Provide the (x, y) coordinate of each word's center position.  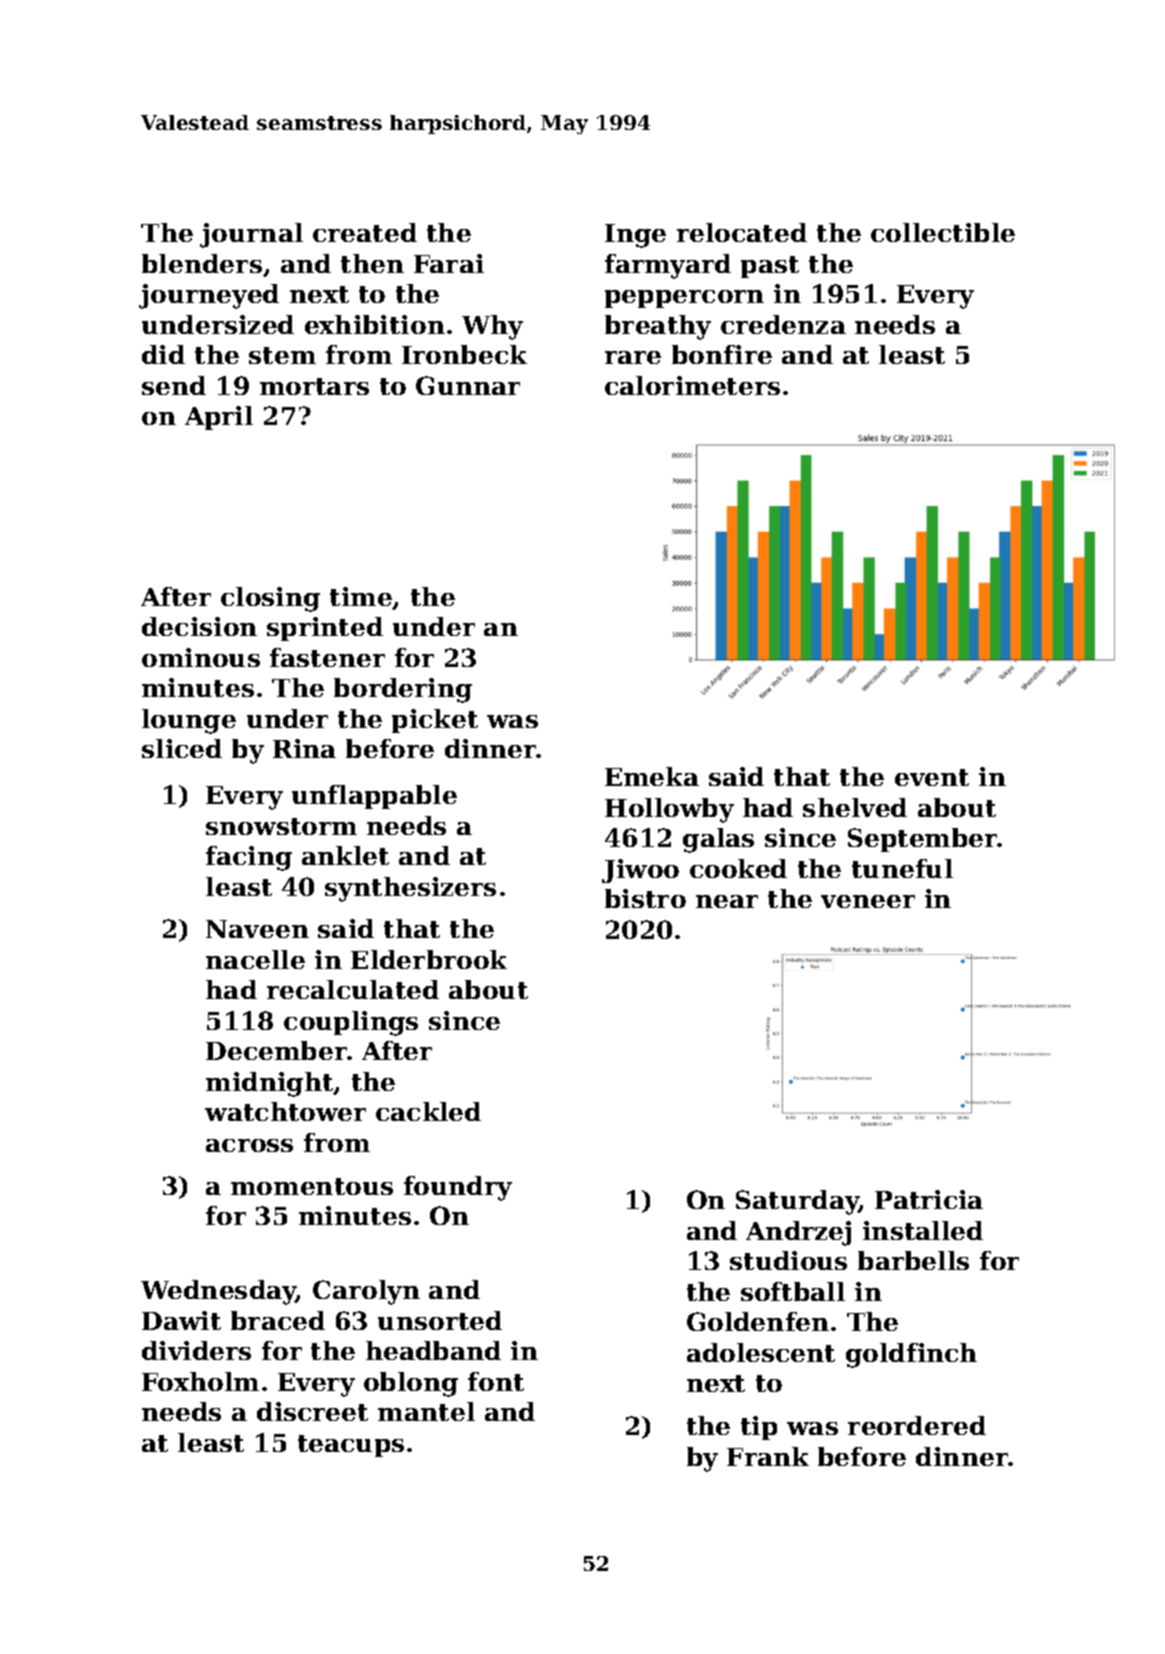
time (361, 598)
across (249, 1145)
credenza (783, 324)
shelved (855, 807)
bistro (645, 898)
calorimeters (692, 385)
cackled (428, 1111)
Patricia (929, 1199)
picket (435, 721)
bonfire (722, 354)
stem (282, 355)
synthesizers (410, 889)
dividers (196, 1350)
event (932, 777)
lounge (189, 721)
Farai (449, 263)
